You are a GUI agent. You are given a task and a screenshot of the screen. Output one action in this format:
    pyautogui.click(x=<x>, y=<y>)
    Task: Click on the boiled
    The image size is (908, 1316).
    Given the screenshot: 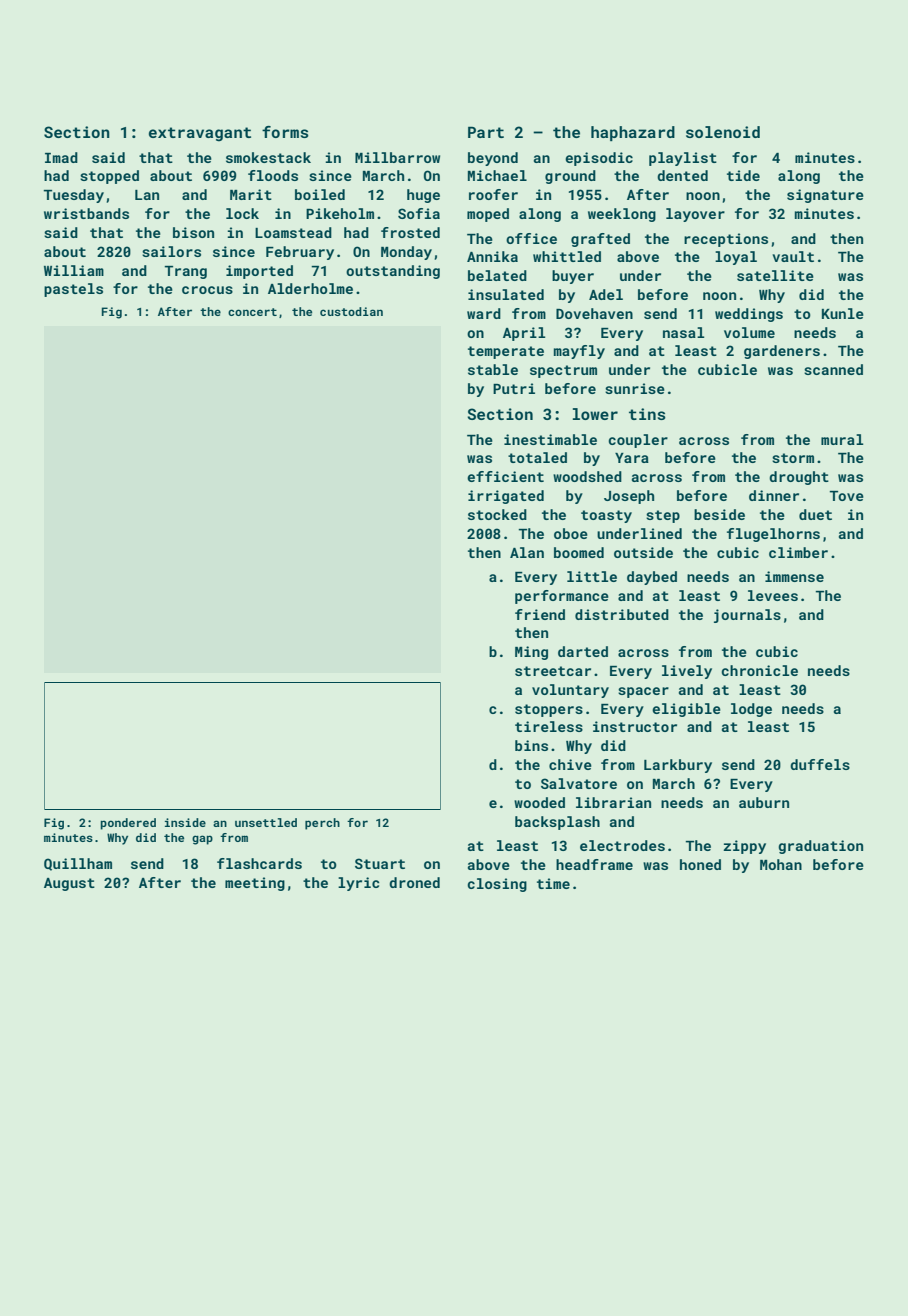 What is the action you would take?
    pyautogui.click(x=320, y=194)
